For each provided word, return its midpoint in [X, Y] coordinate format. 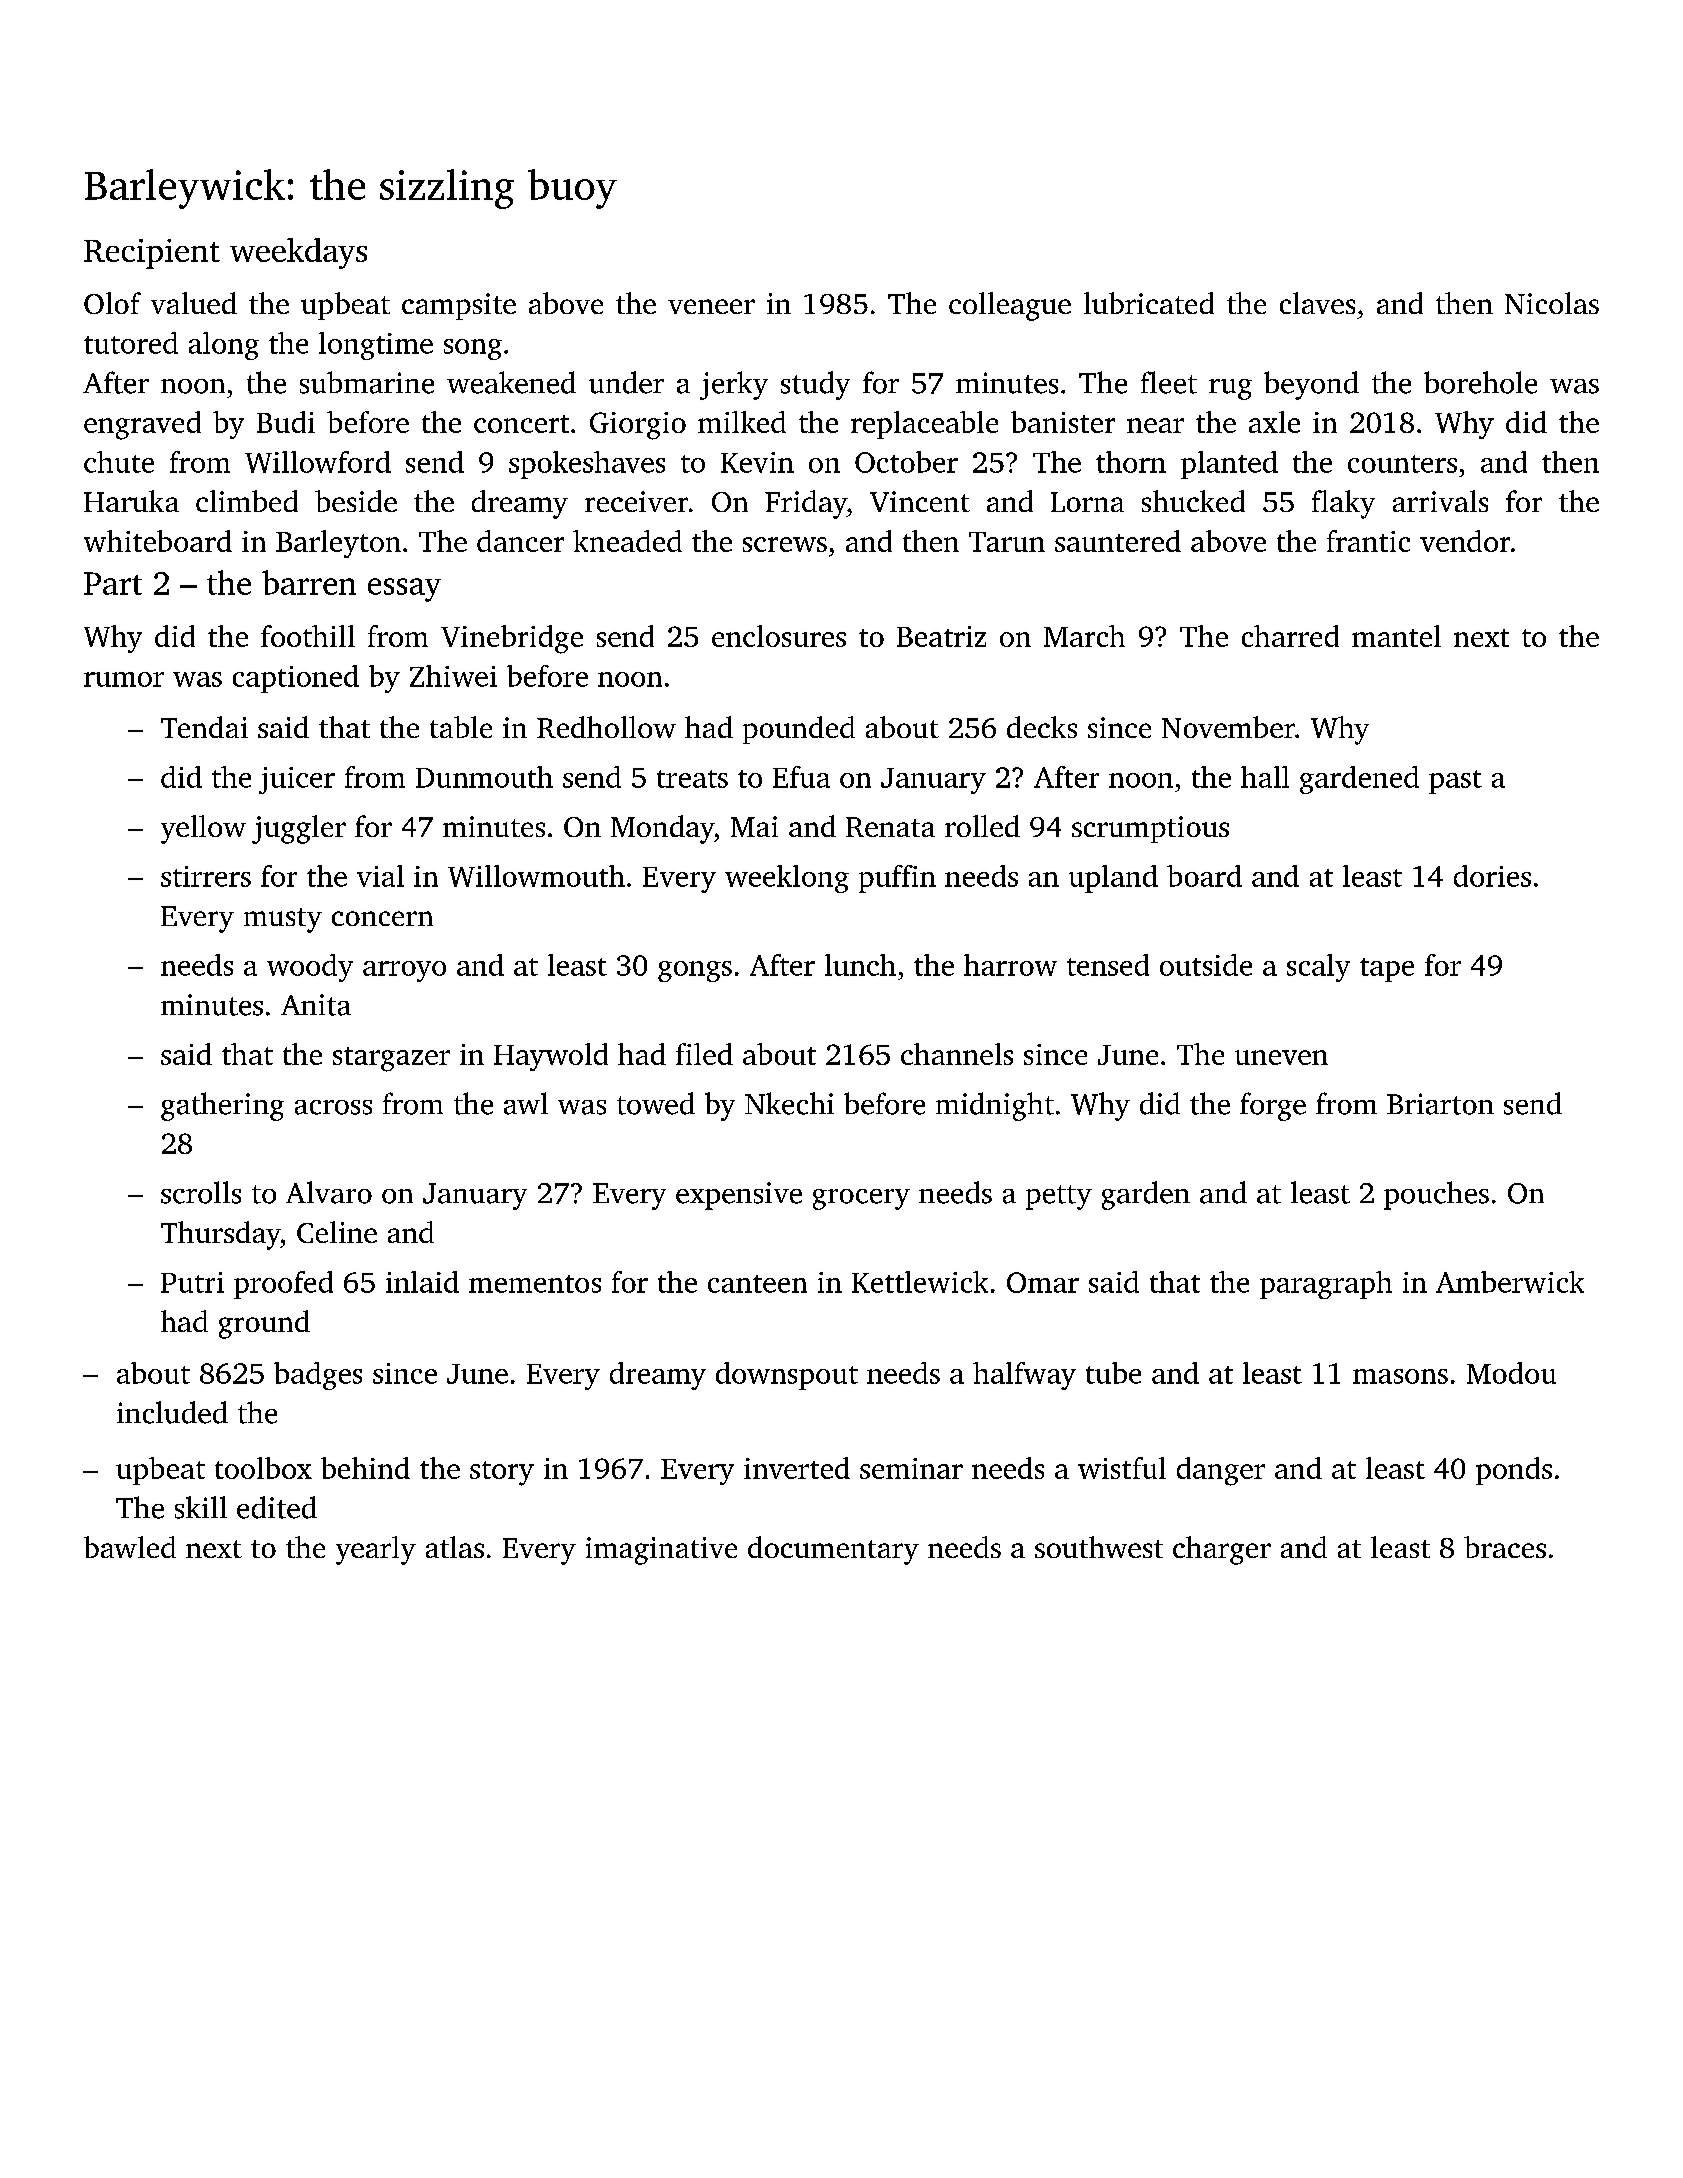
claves [1317, 303]
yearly [376, 1550]
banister [1063, 422]
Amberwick [1510, 1282]
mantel [1396, 636]
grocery [861, 1199]
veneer [711, 306]
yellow [203, 829]
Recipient [152, 254]
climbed [247, 501]
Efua [801, 777]
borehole [1480, 382]
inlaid [422, 1282]
